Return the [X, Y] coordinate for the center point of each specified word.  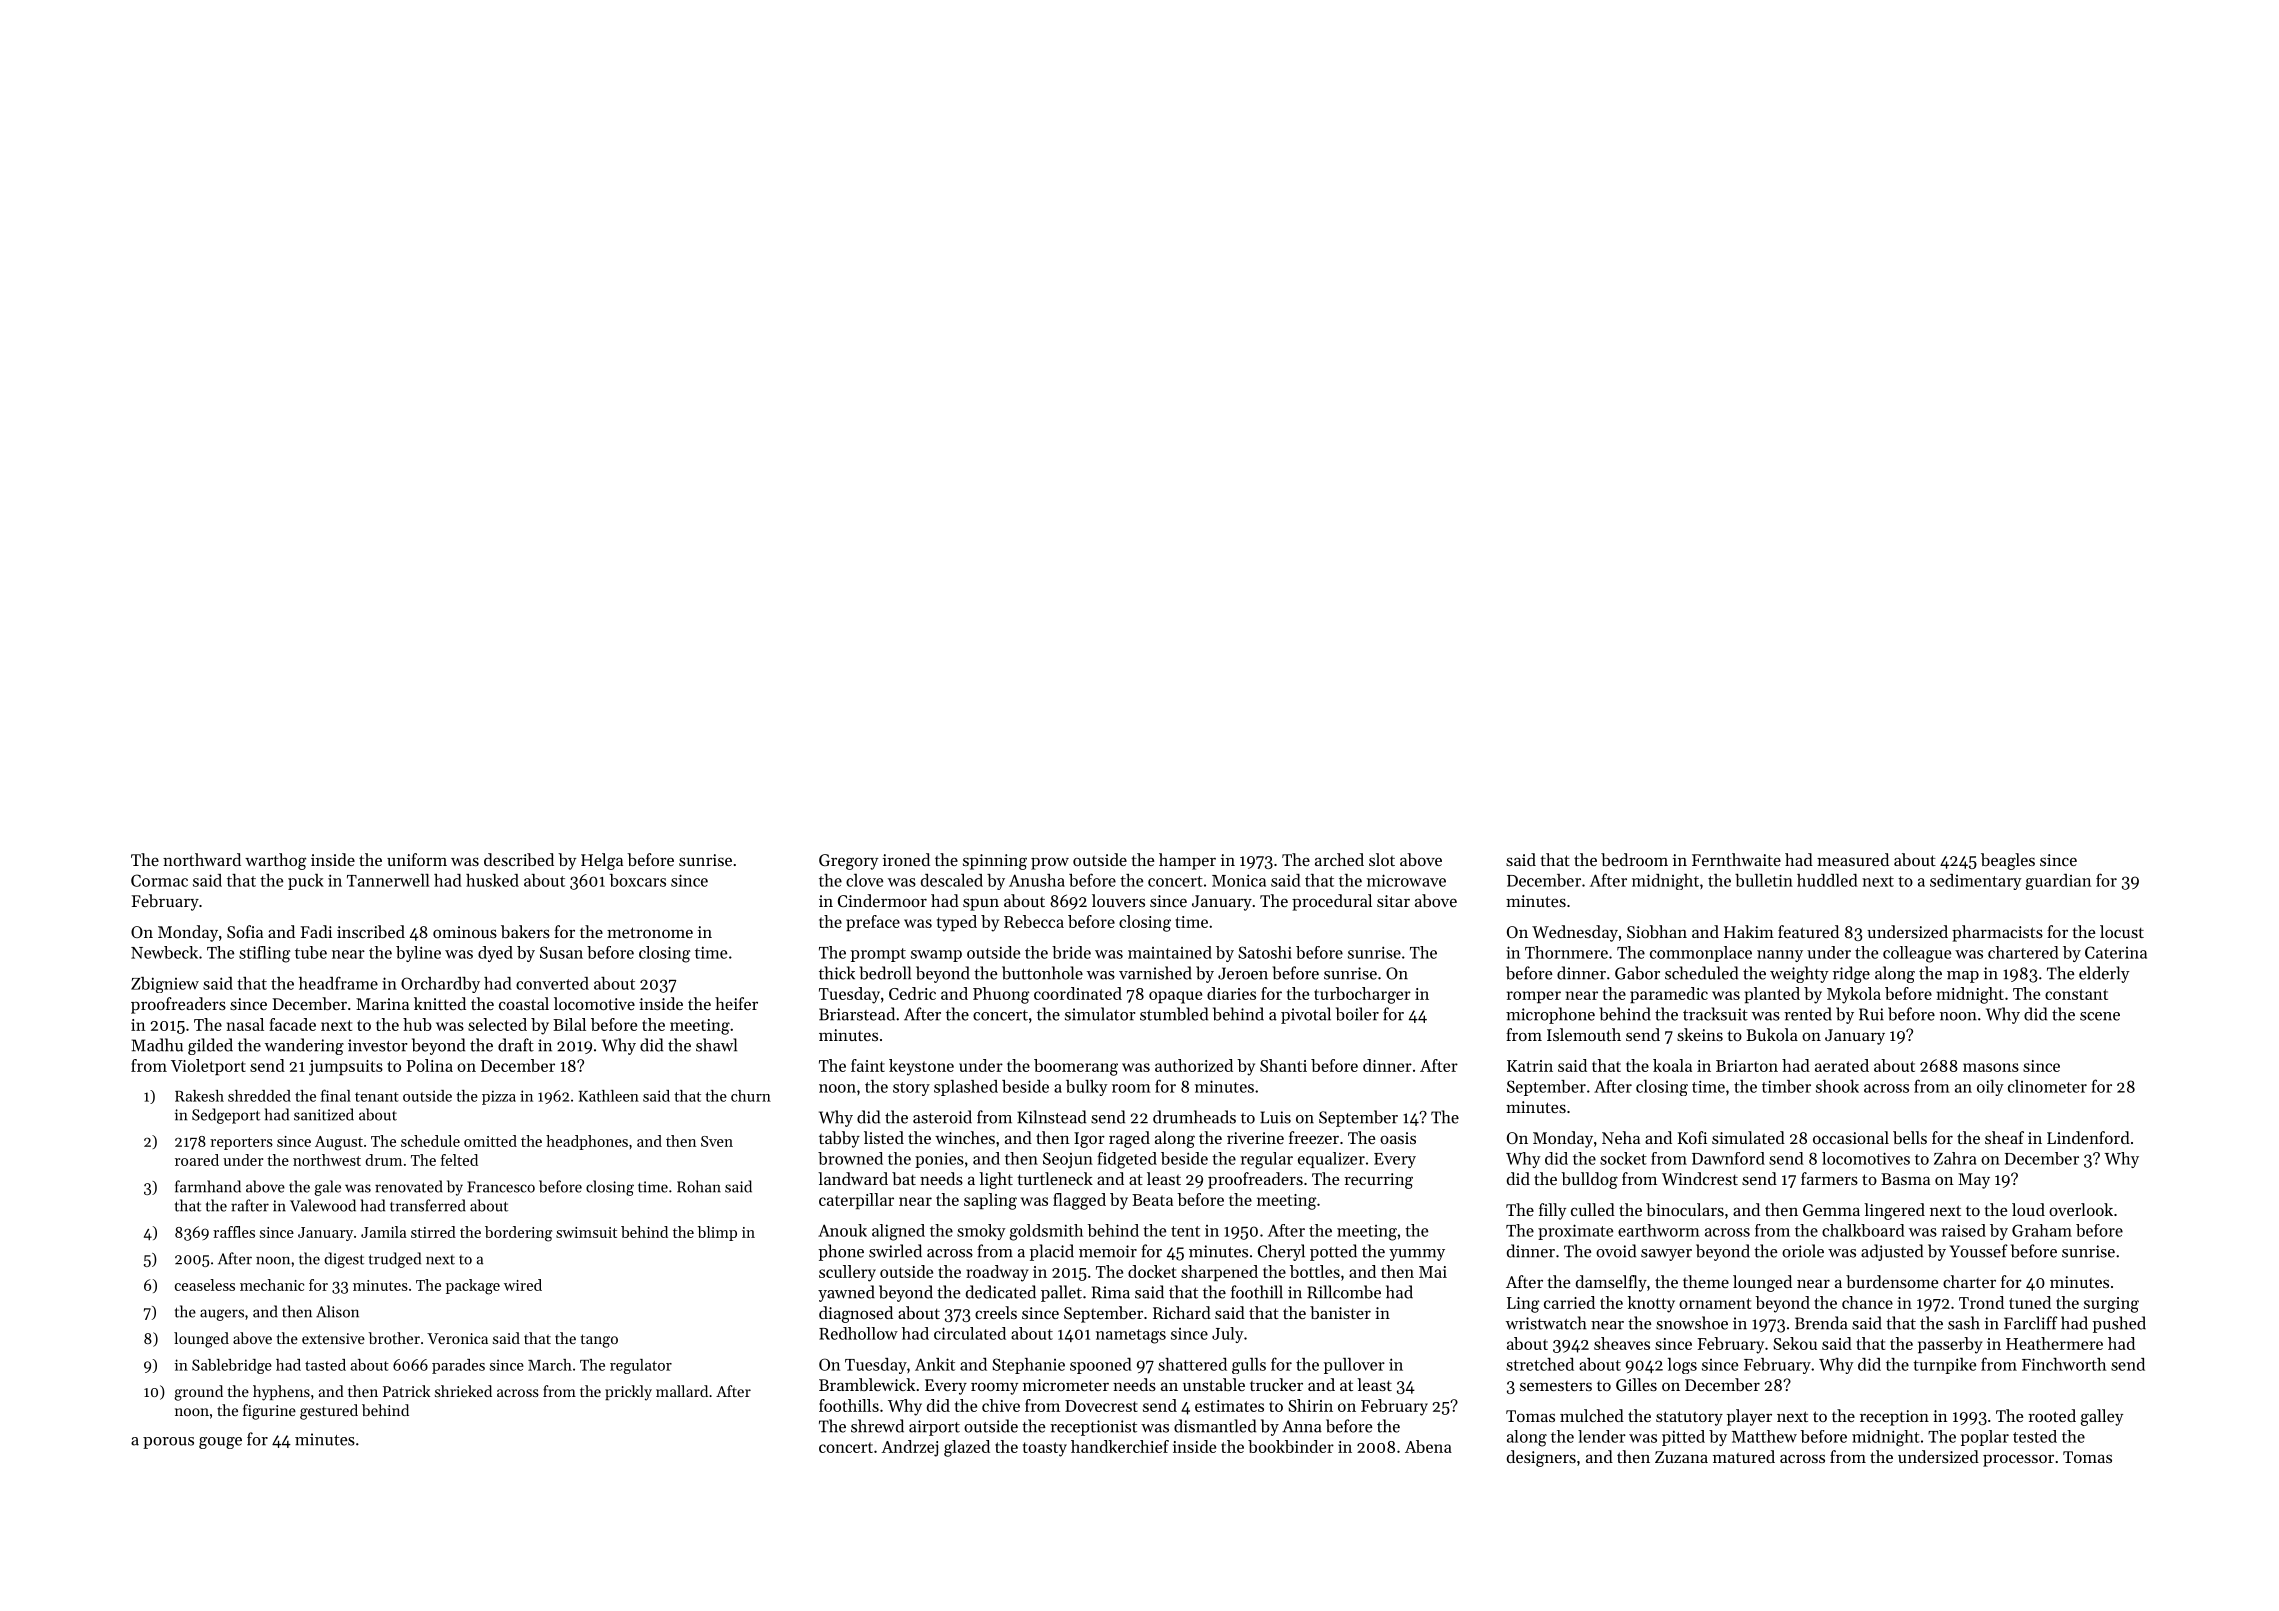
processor [2018, 1460]
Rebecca [1034, 921]
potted [1333, 1252]
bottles [1315, 1271]
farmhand [208, 1186]
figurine [269, 1412]
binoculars [1685, 1209]
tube [311, 952]
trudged [395, 1260]
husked [492, 880]
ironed [906, 859]
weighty [1799, 974]
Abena [1428, 1446]
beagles [2008, 861]
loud [2028, 1209]
